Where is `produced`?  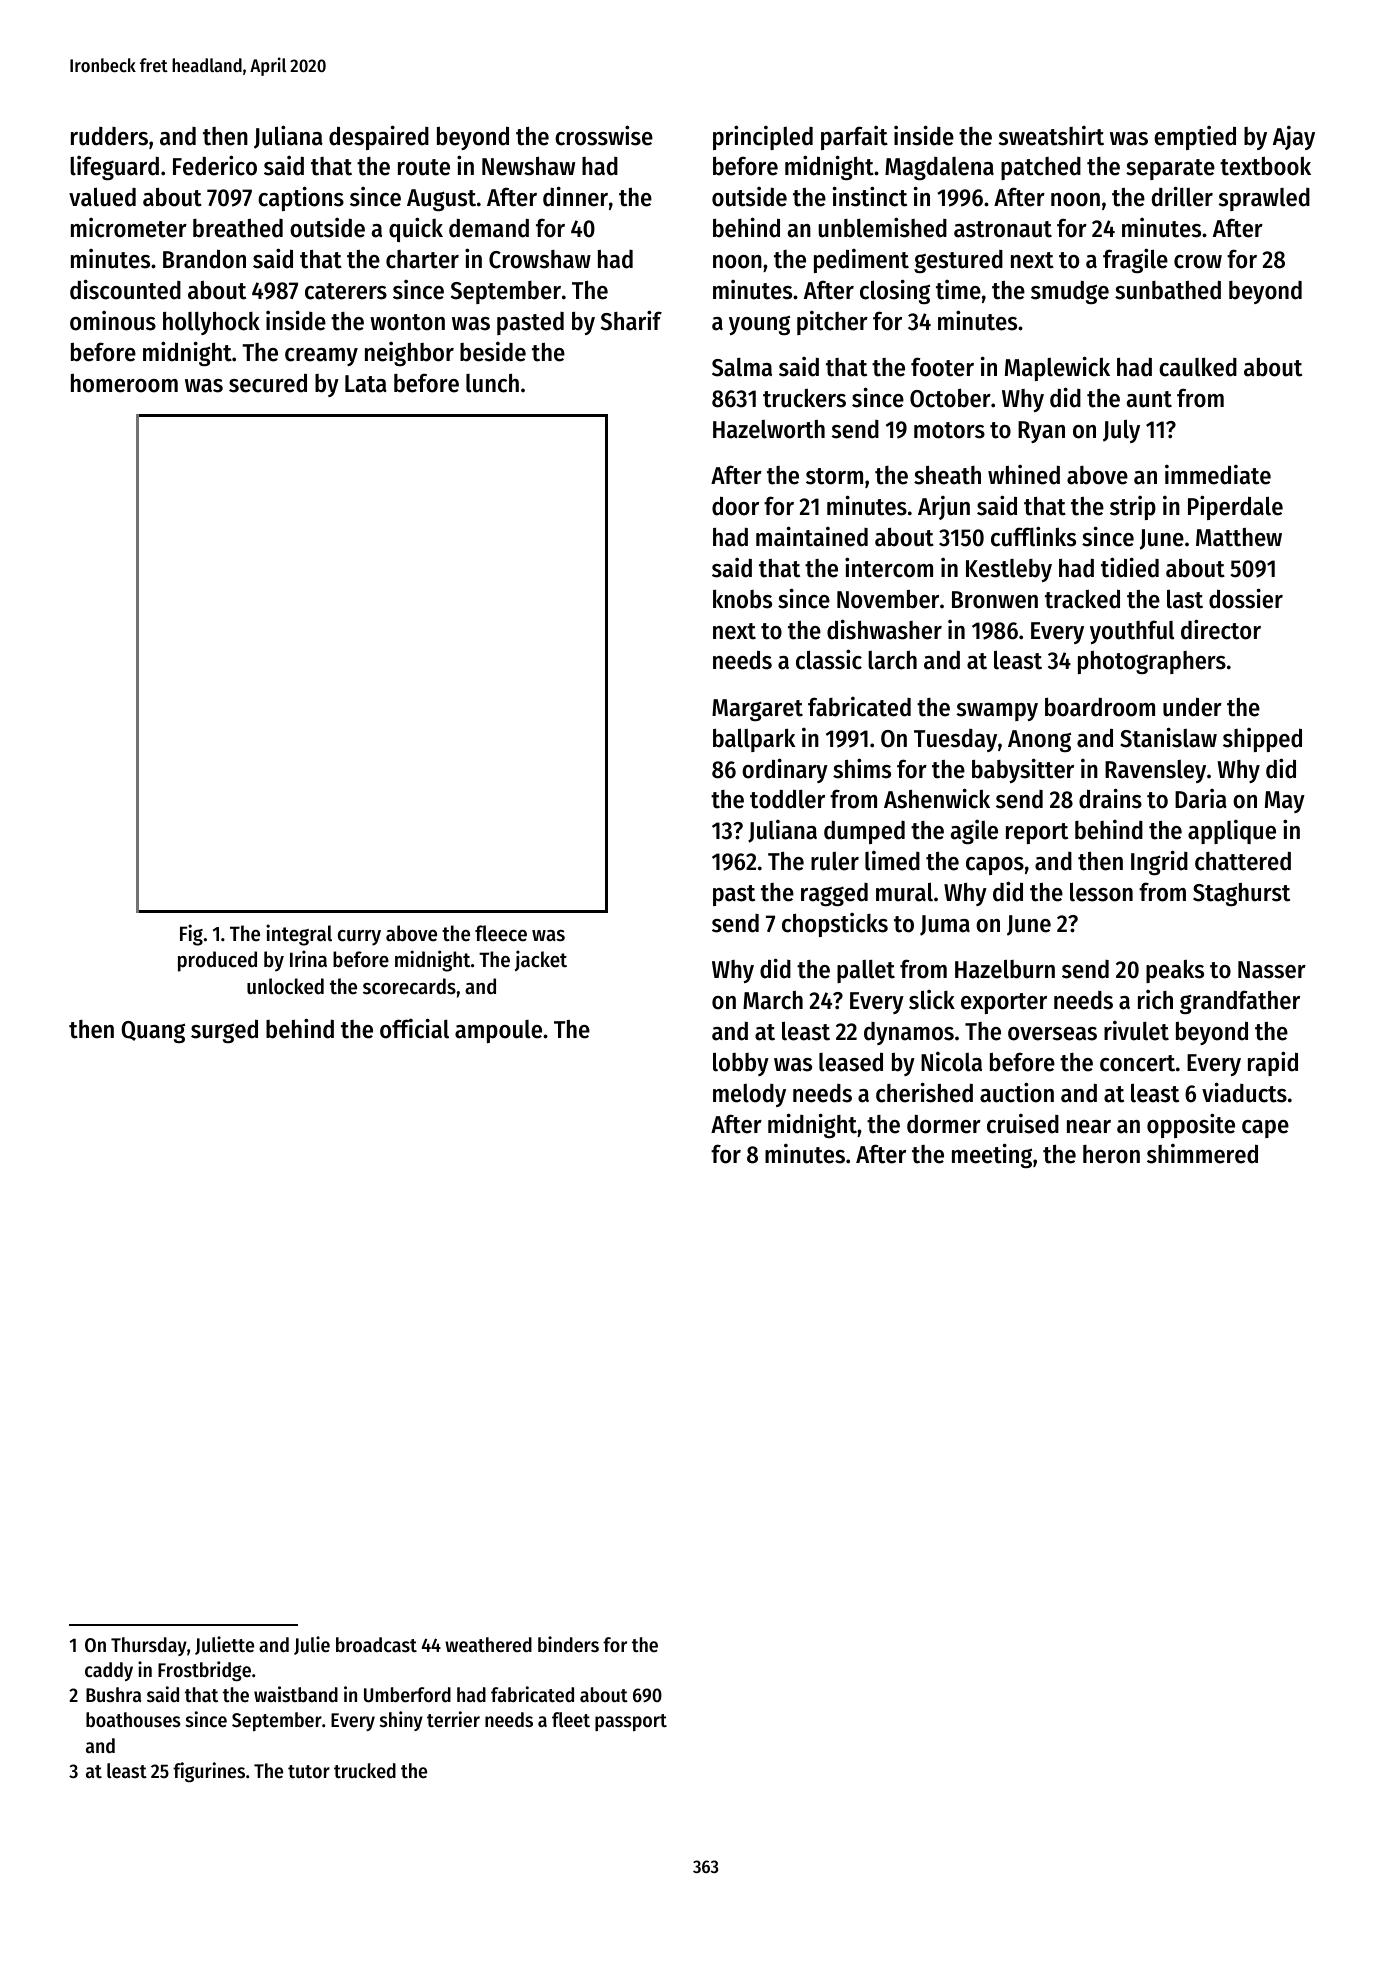 produced is located at coordinates (217, 961).
